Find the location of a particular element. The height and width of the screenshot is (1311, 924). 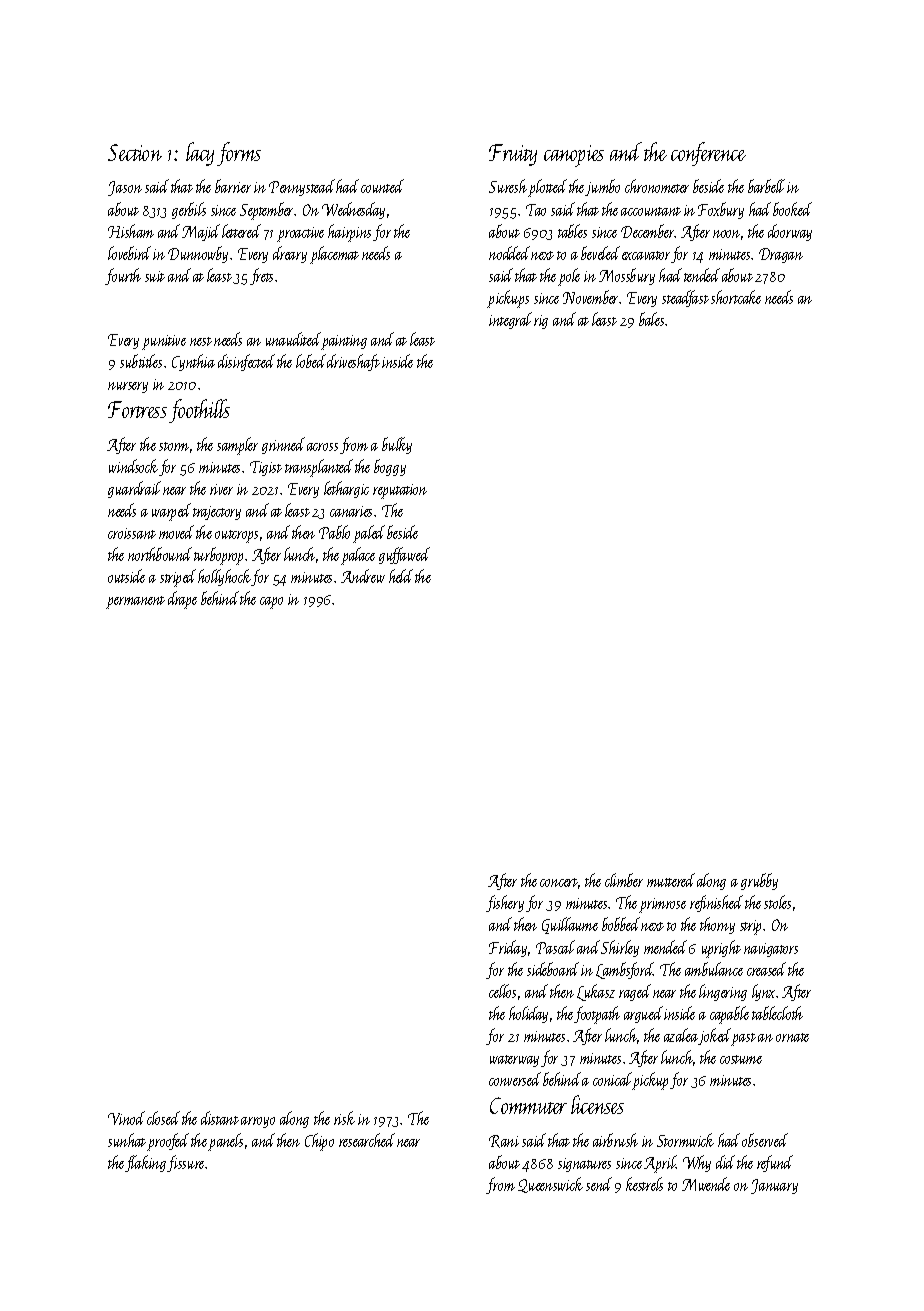

risk is located at coordinates (344, 1118).
